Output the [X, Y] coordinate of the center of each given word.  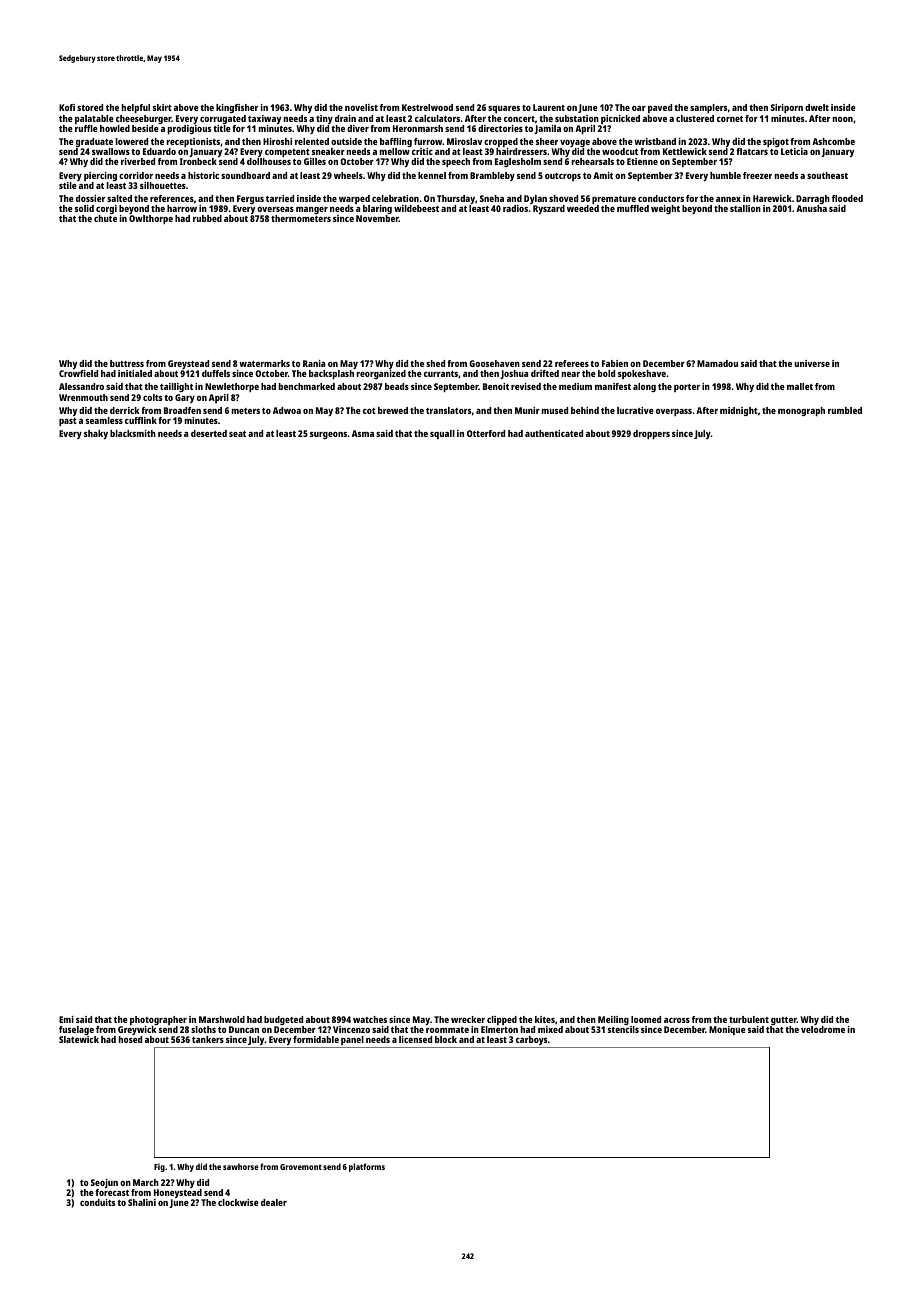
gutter [784, 1021]
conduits [97, 1202]
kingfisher [237, 108]
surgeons [328, 435]
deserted [209, 433]
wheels [348, 175]
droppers [651, 434]
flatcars [752, 151]
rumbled [845, 410]
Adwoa [287, 410]
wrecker [468, 1019]
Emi [66, 1019]
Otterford [486, 433]
